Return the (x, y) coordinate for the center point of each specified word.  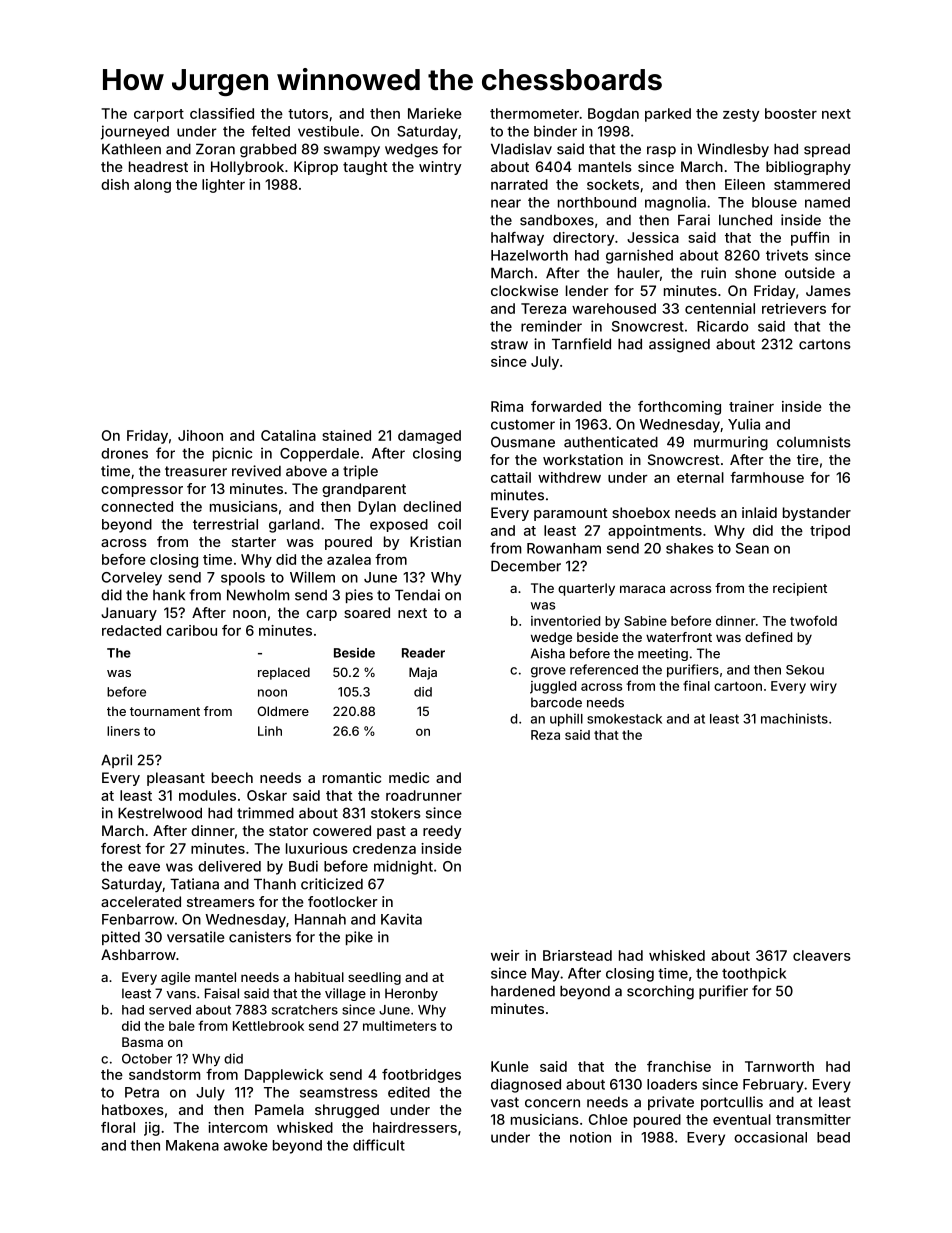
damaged (429, 437)
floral (118, 1127)
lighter (223, 186)
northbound (597, 202)
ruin (713, 273)
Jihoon (200, 435)
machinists (794, 718)
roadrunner (424, 795)
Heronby (411, 994)
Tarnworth (779, 1066)
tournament (165, 711)
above (306, 471)
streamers (221, 902)
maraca (642, 589)
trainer (751, 406)
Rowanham (564, 548)
